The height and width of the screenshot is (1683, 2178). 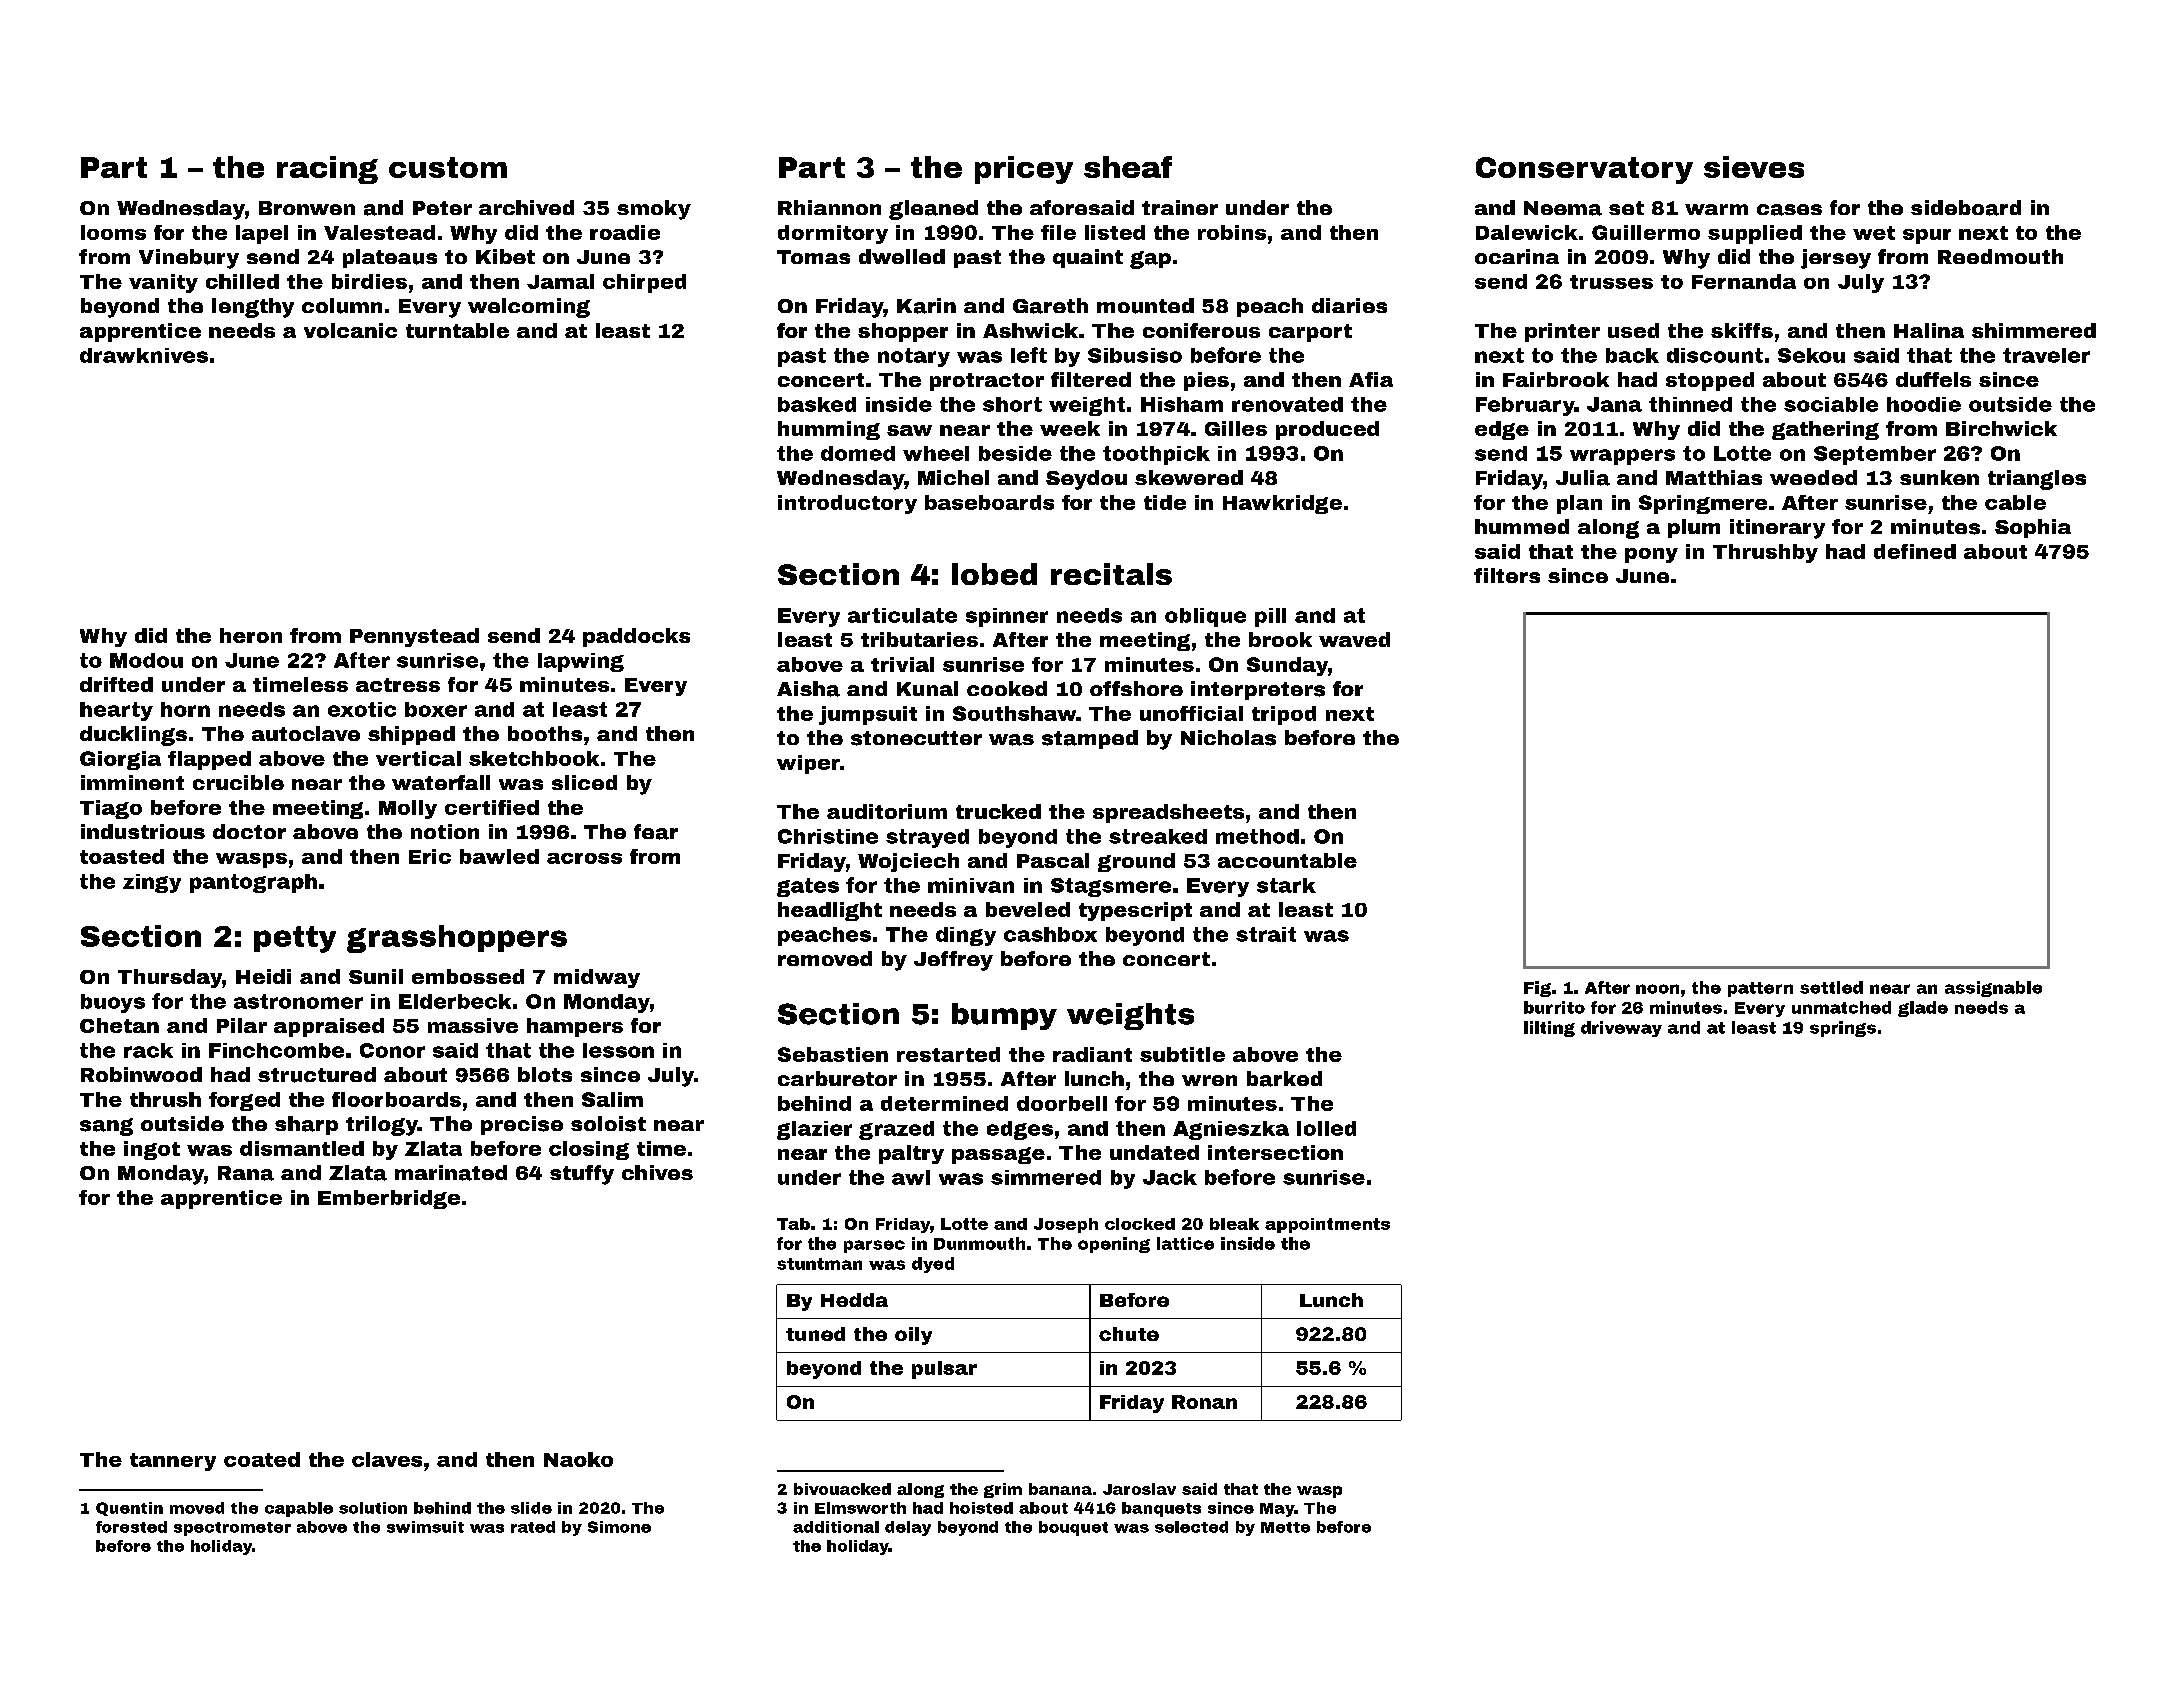 I want to click on gap, so click(x=1150, y=260).
